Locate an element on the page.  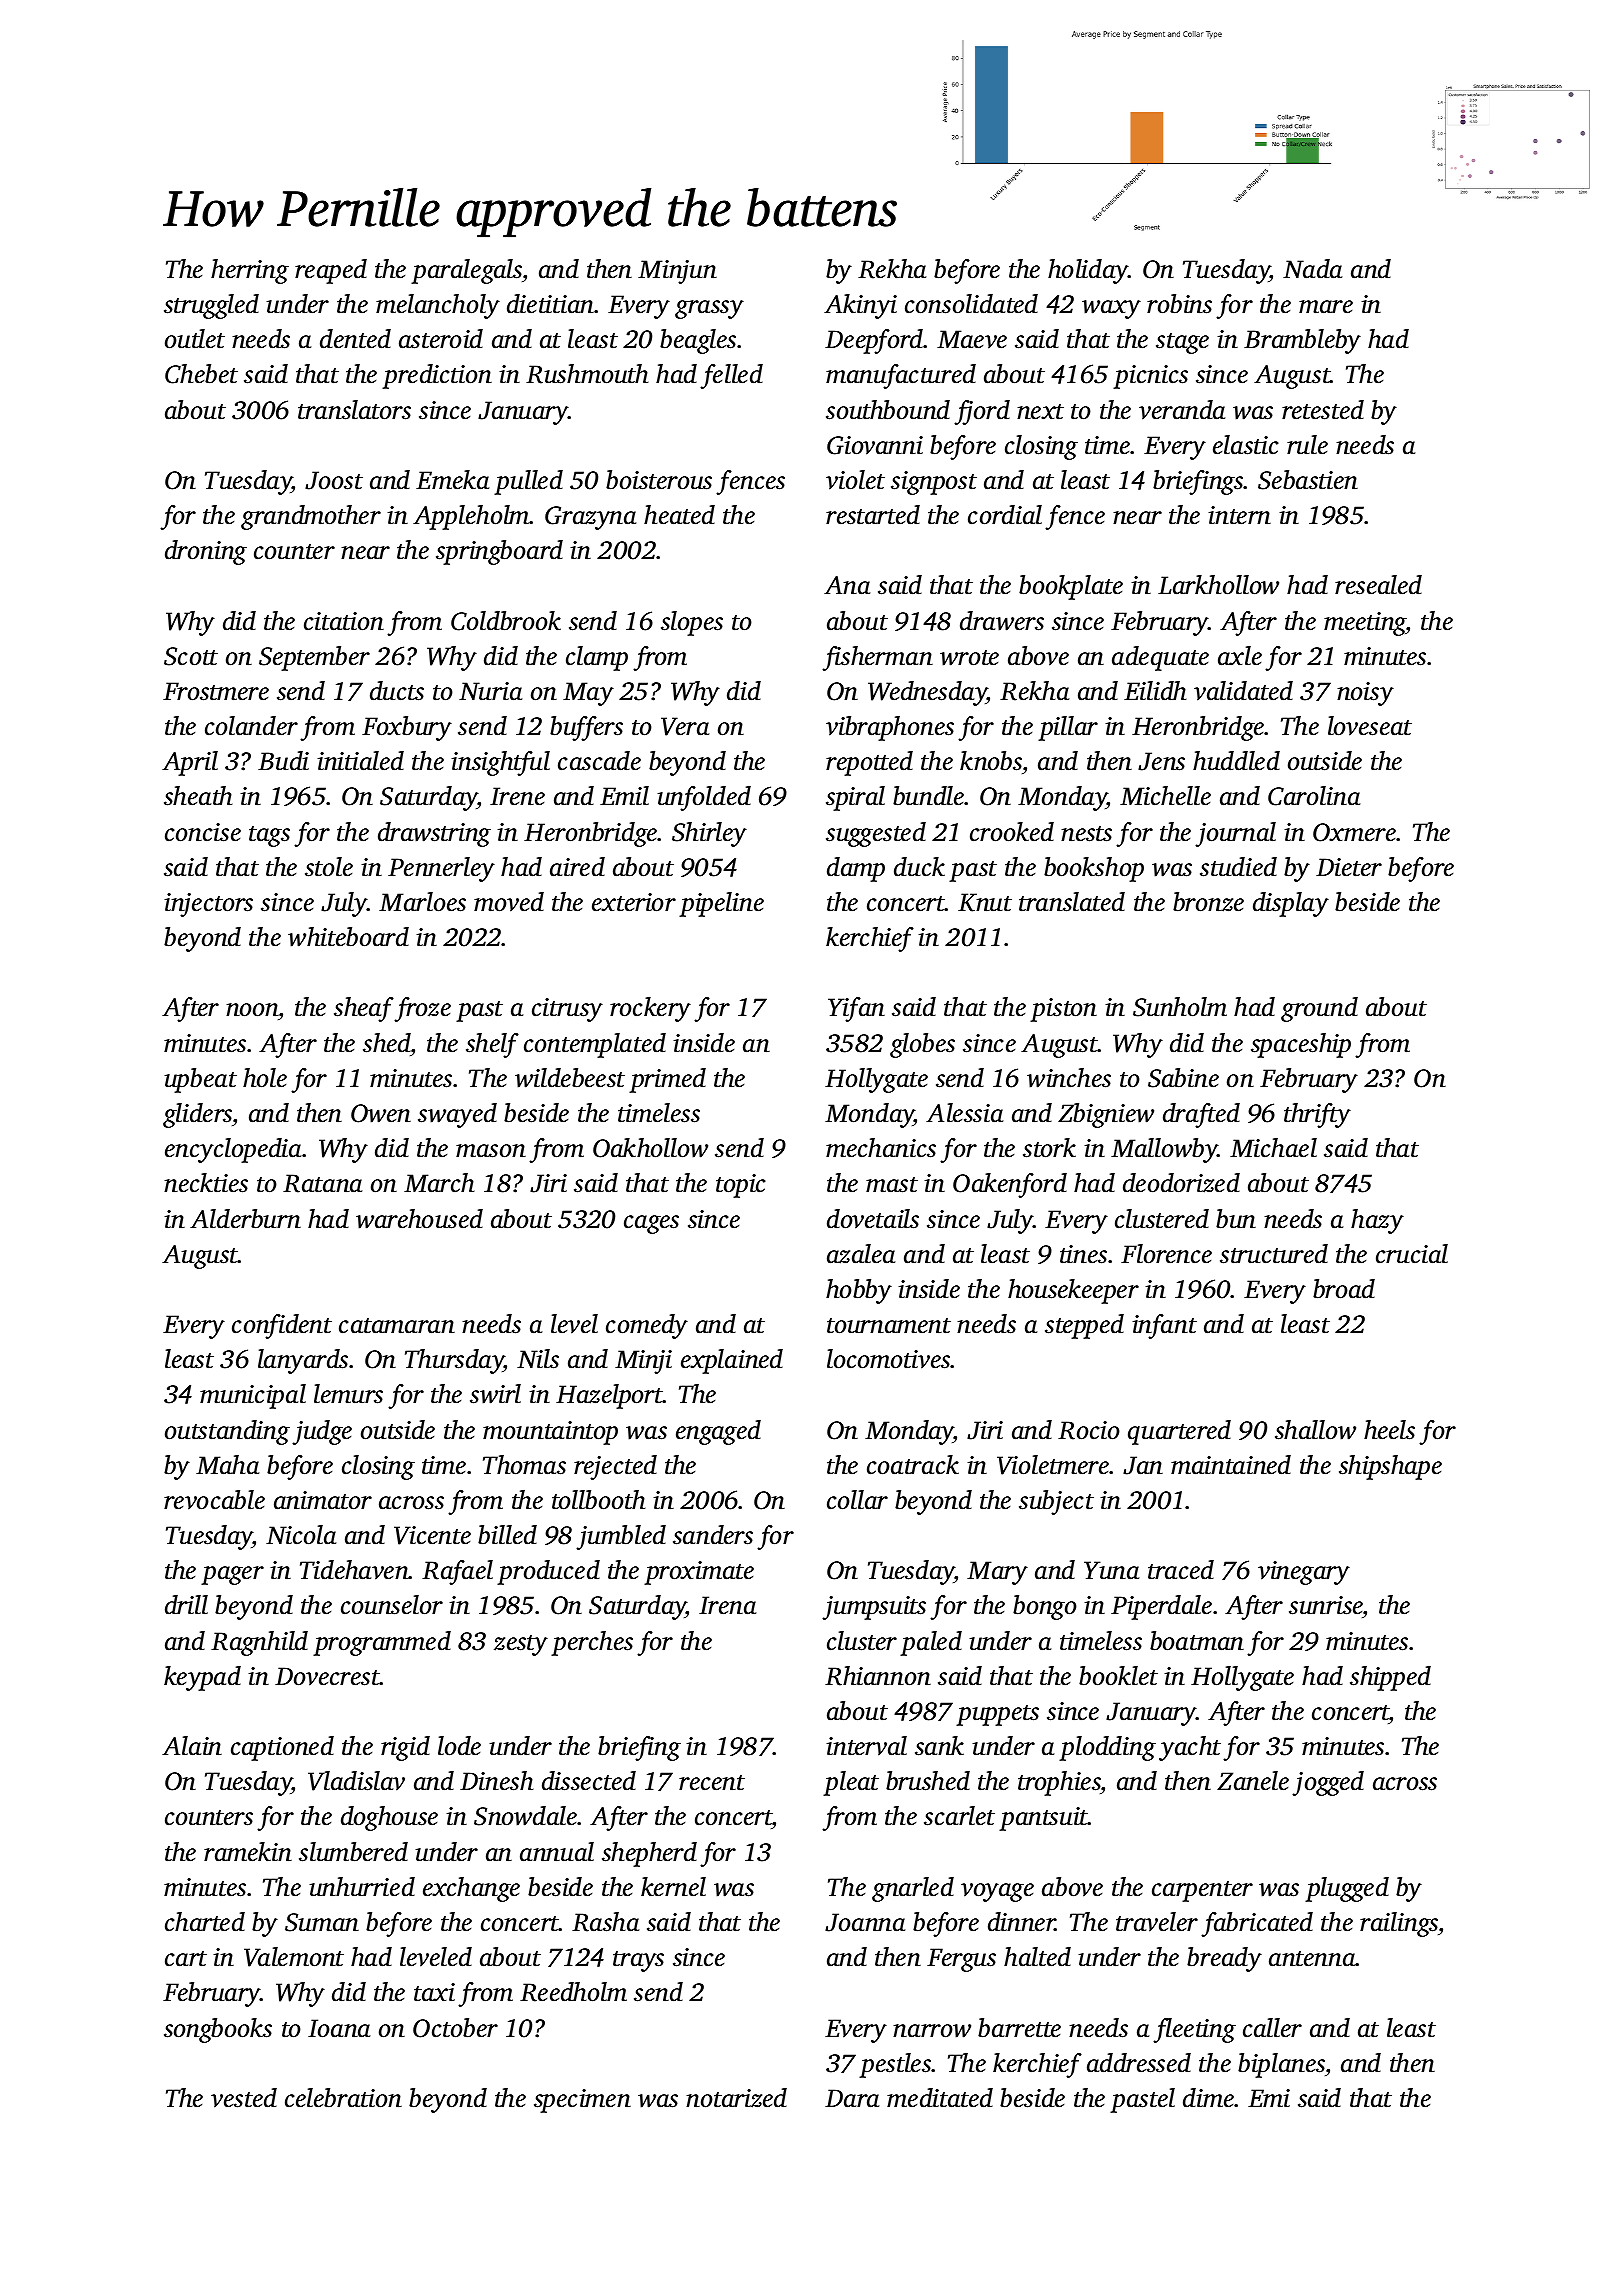
crucial is located at coordinates (1412, 1254).
